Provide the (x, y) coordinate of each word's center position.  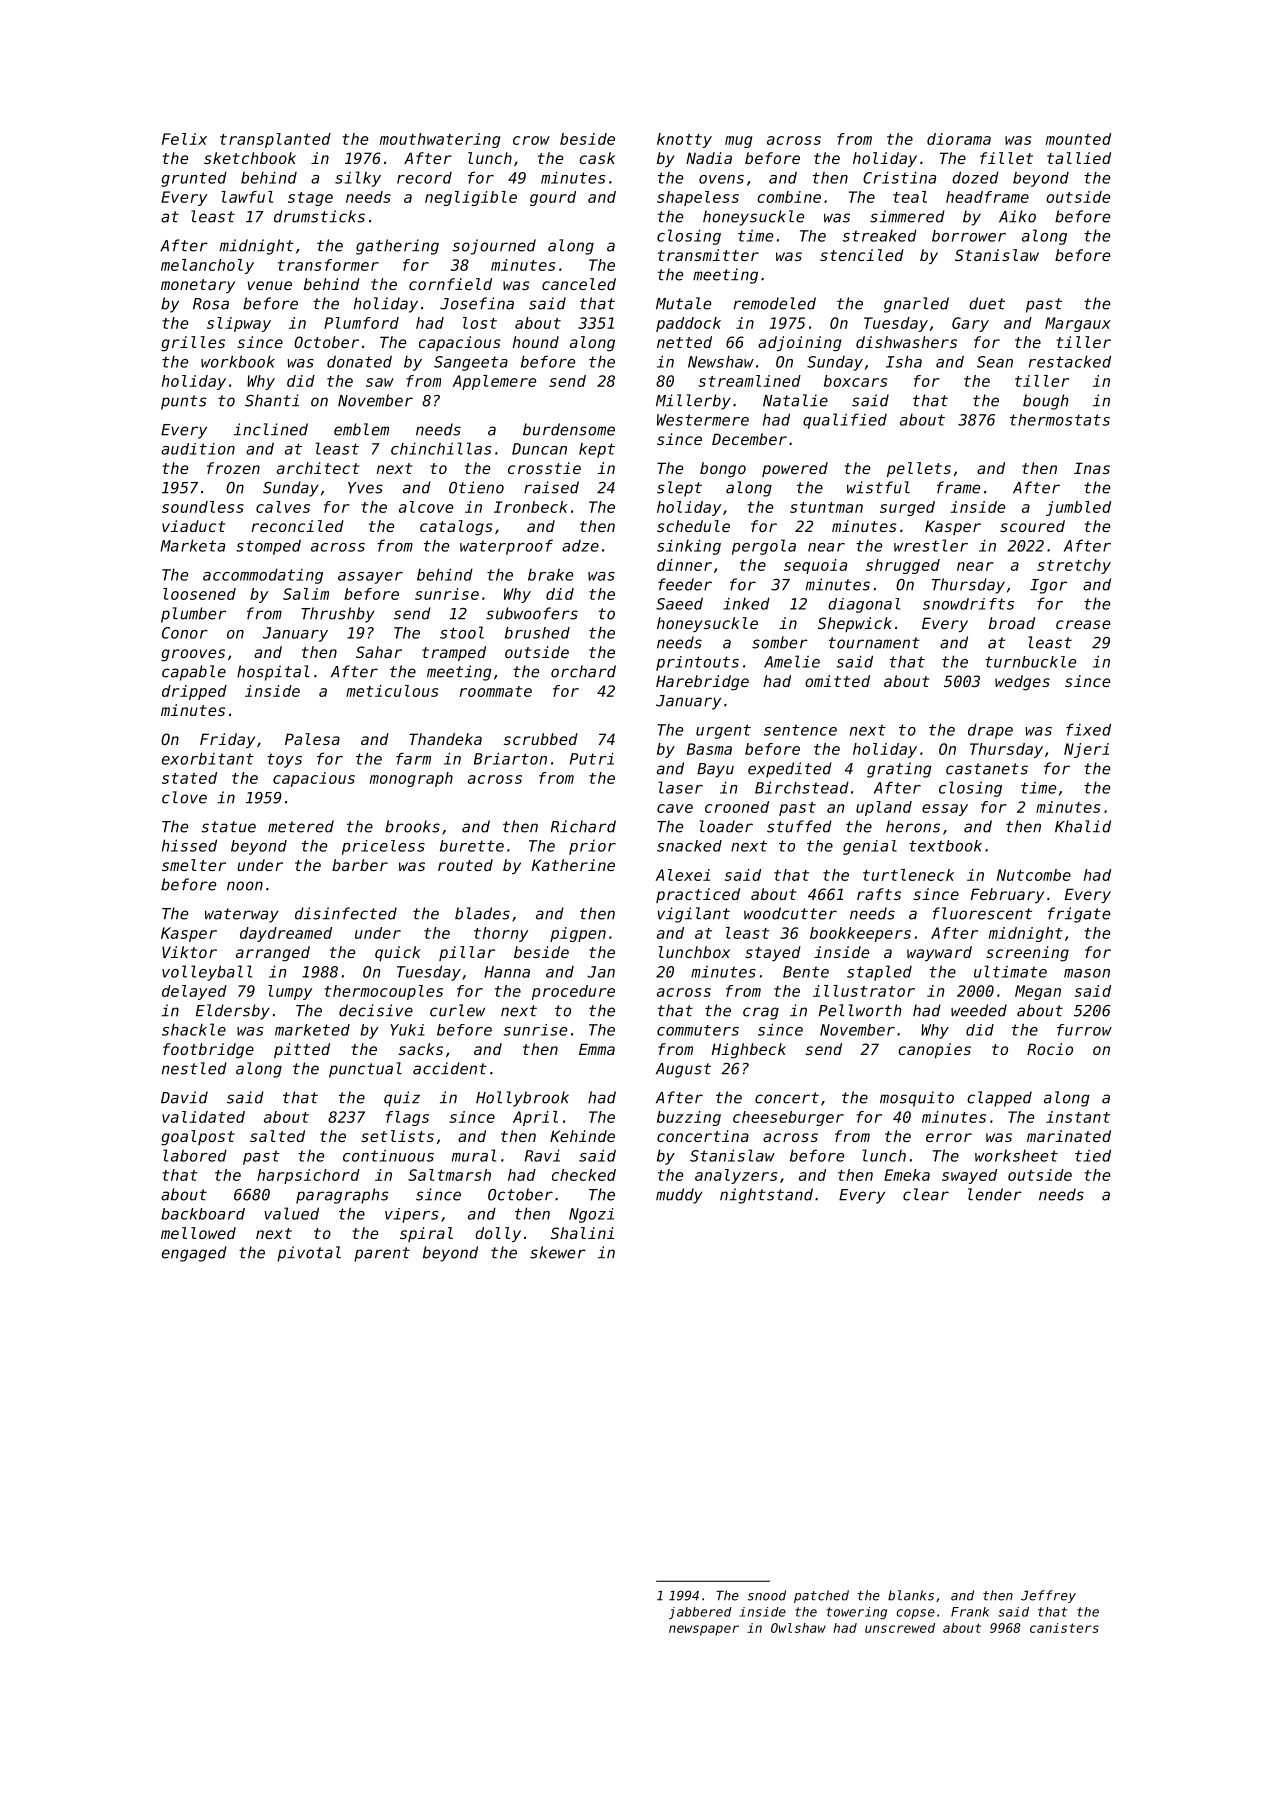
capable (194, 673)
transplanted (275, 140)
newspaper (704, 1630)
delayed (194, 992)
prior (592, 847)
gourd (553, 198)
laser (681, 787)
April (535, 1118)
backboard (203, 1214)
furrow (1084, 1030)
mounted (1078, 139)
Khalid (1083, 826)
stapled (879, 973)
